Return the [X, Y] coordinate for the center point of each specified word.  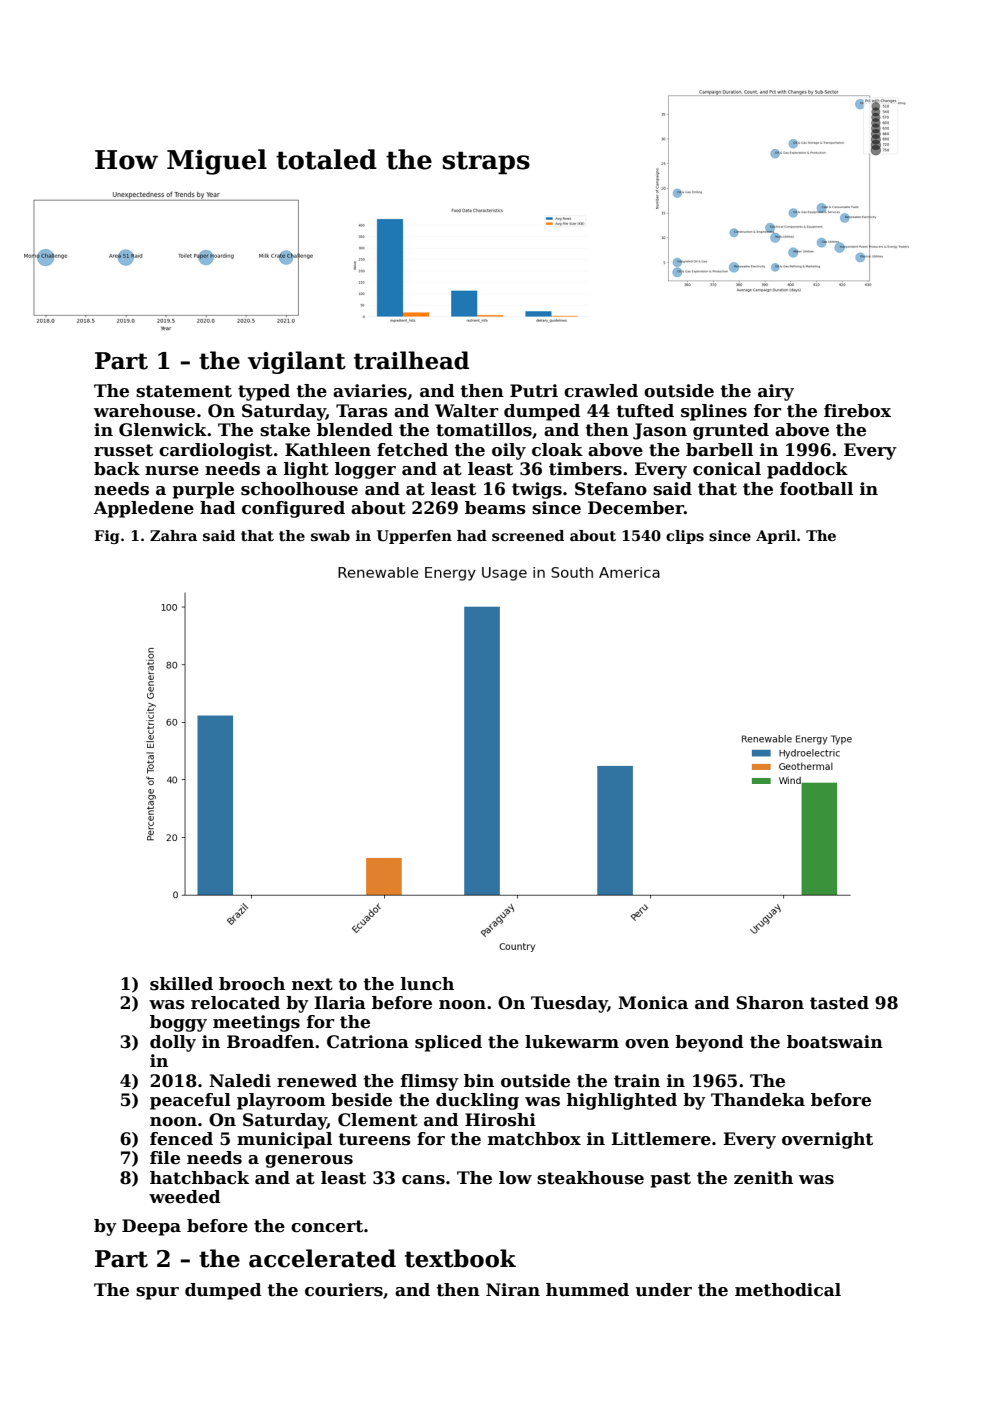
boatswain [835, 1042]
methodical [788, 1290]
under [663, 1290]
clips [685, 537]
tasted [839, 1003]
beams [495, 508]
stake [285, 430]
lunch [427, 984]
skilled [181, 984]
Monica [653, 1003]
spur [157, 1293]
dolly [173, 1043]
